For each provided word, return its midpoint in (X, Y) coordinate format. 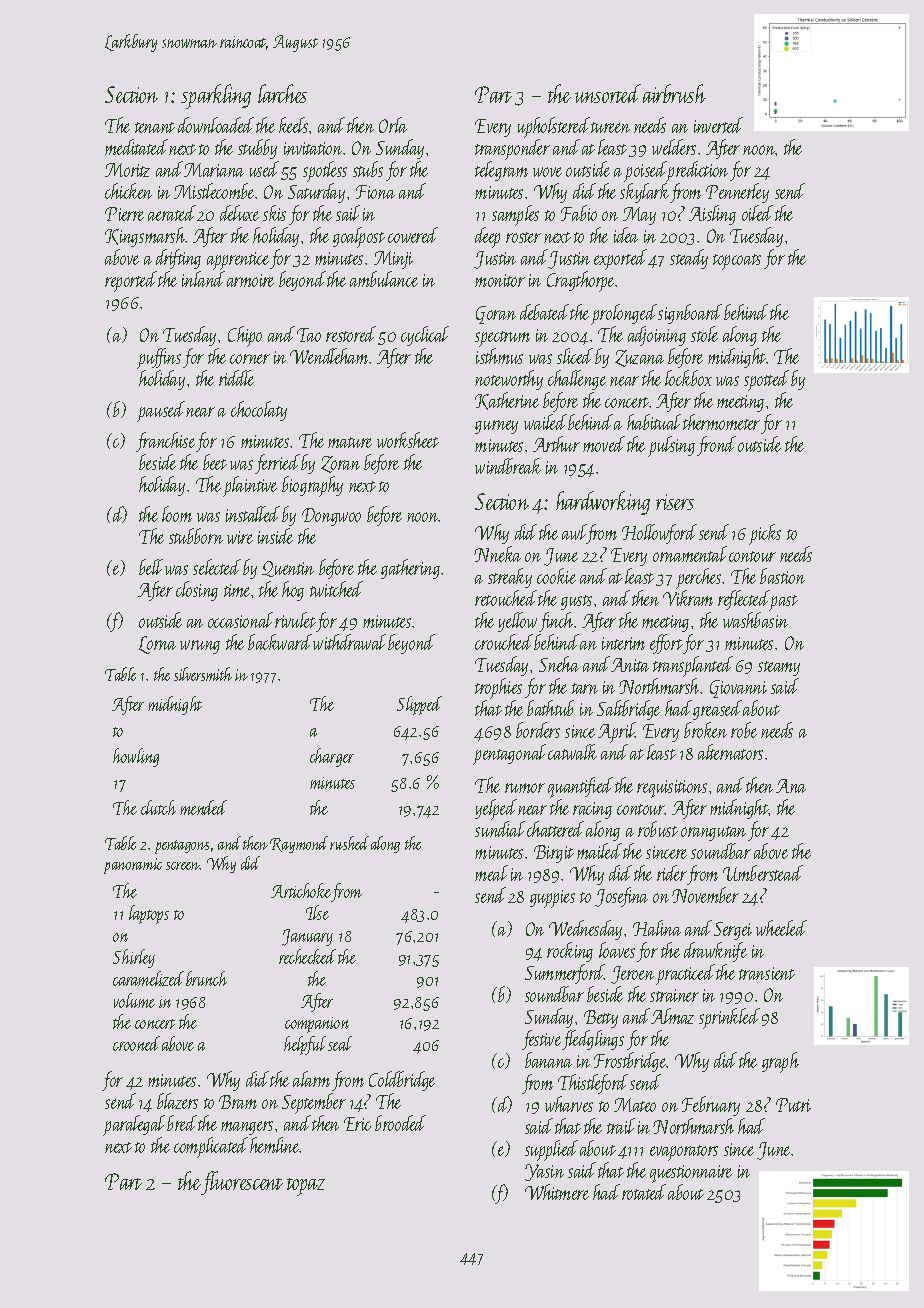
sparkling (216, 96)
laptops (149, 914)
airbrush (674, 93)
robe (744, 730)
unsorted (608, 93)
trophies (498, 688)
